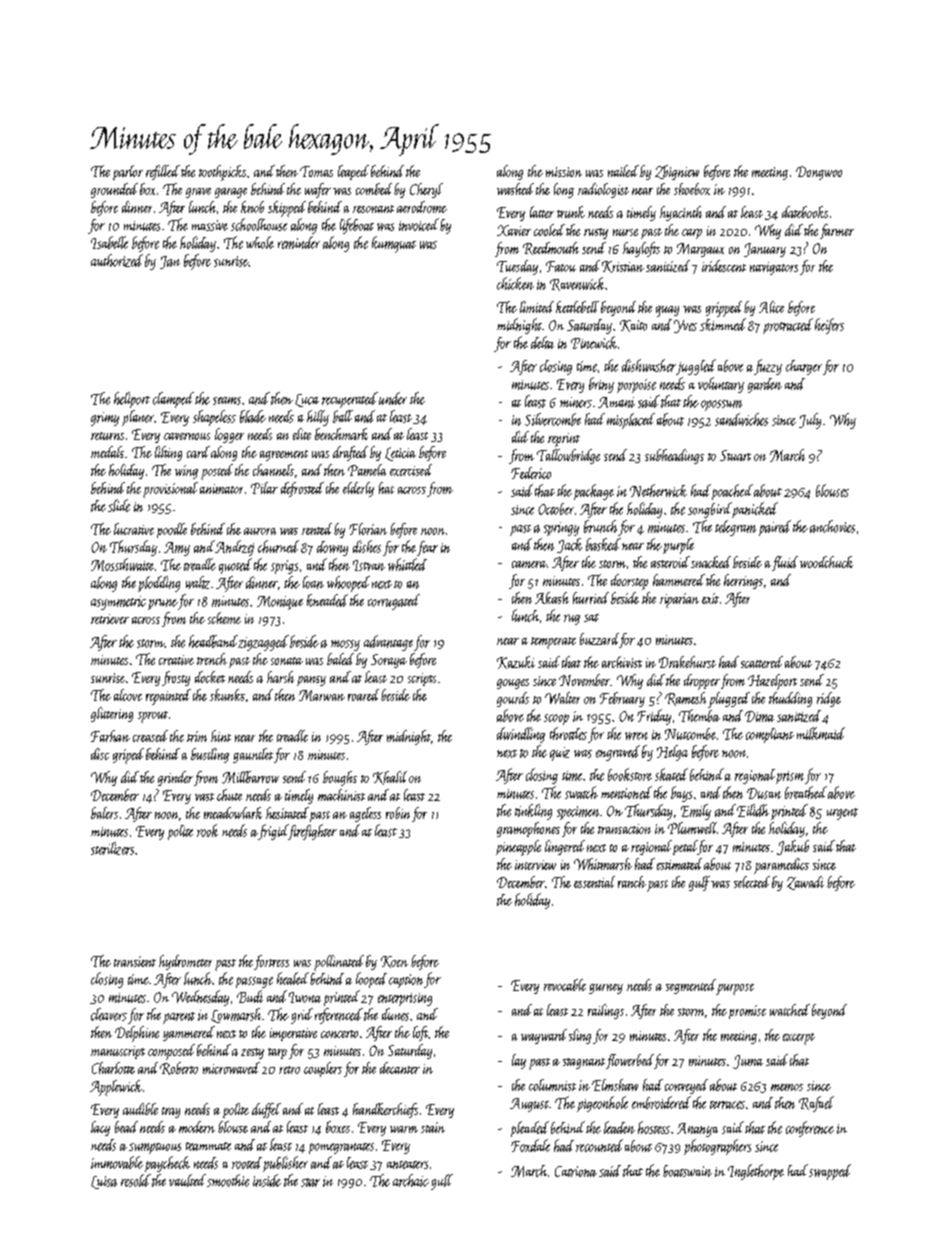 Image resolution: width=952 pixels, height=1233 pixels. Describe the element at coordinates (799, 1039) in the screenshot. I see `excerpt` at that location.
